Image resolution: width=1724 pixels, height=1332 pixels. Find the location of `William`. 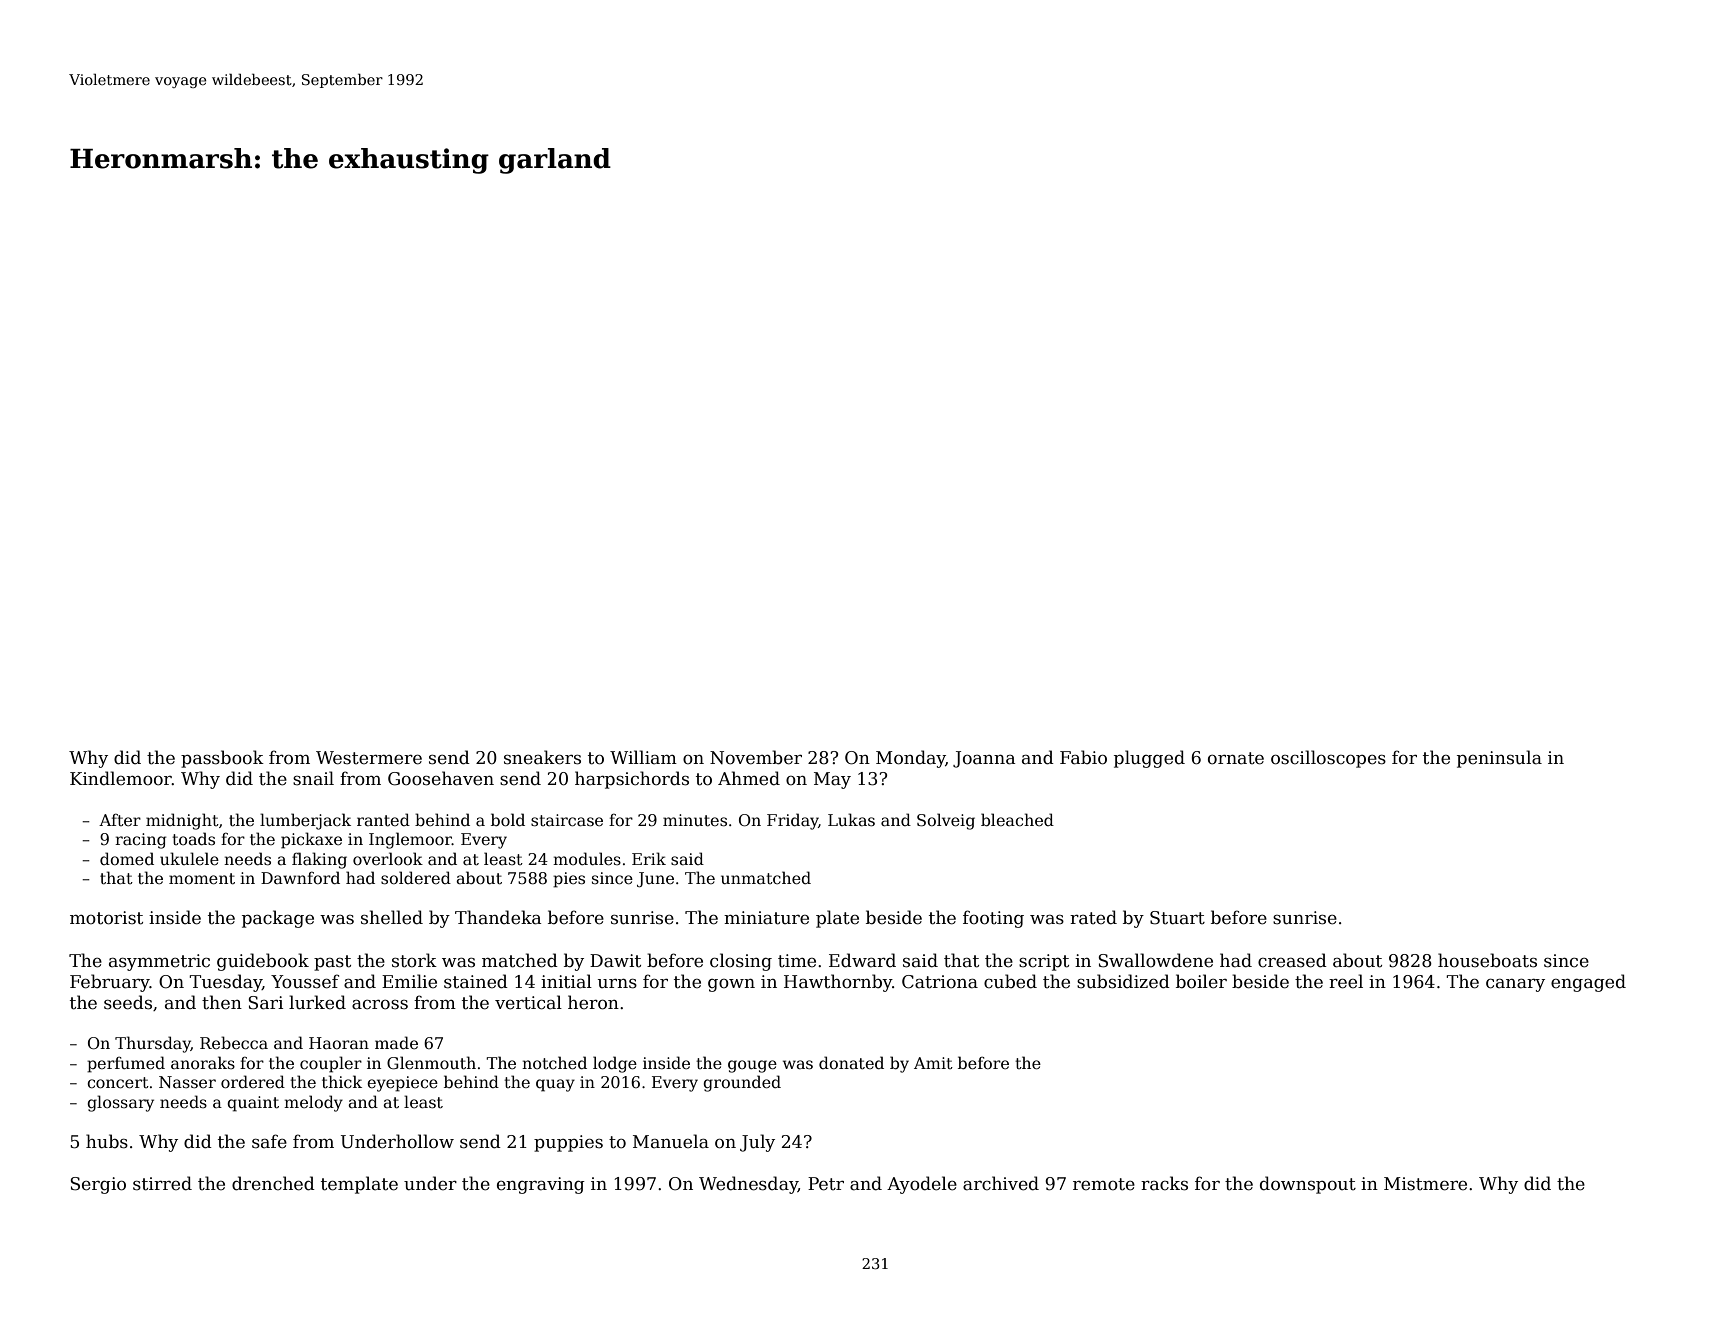

William is located at coordinates (643, 757).
